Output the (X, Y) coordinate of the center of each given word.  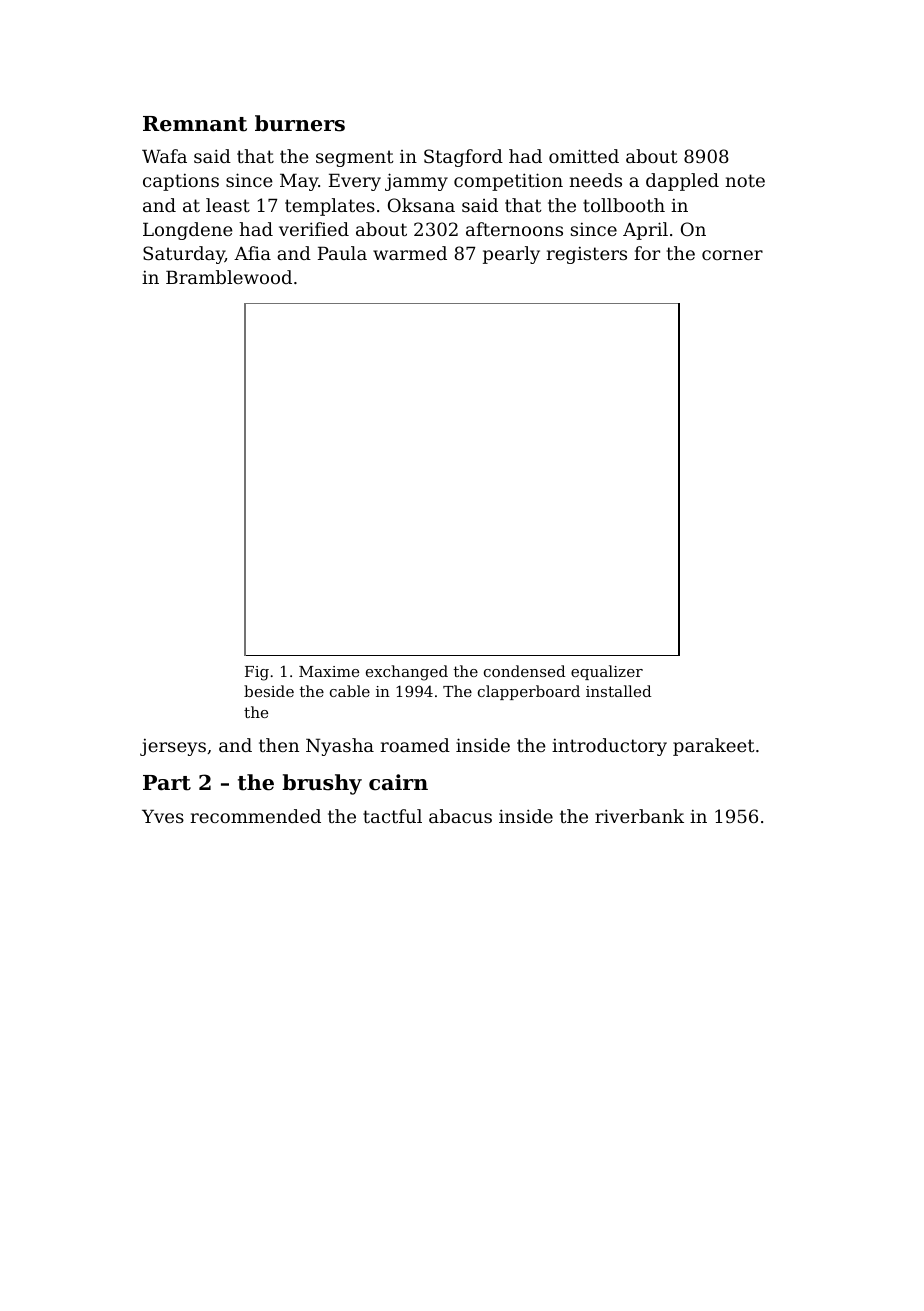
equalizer (607, 672)
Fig (257, 673)
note (745, 180)
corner (732, 255)
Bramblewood (229, 277)
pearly (511, 255)
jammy (416, 182)
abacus (460, 816)
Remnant (195, 124)
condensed (524, 671)
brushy (322, 784)
